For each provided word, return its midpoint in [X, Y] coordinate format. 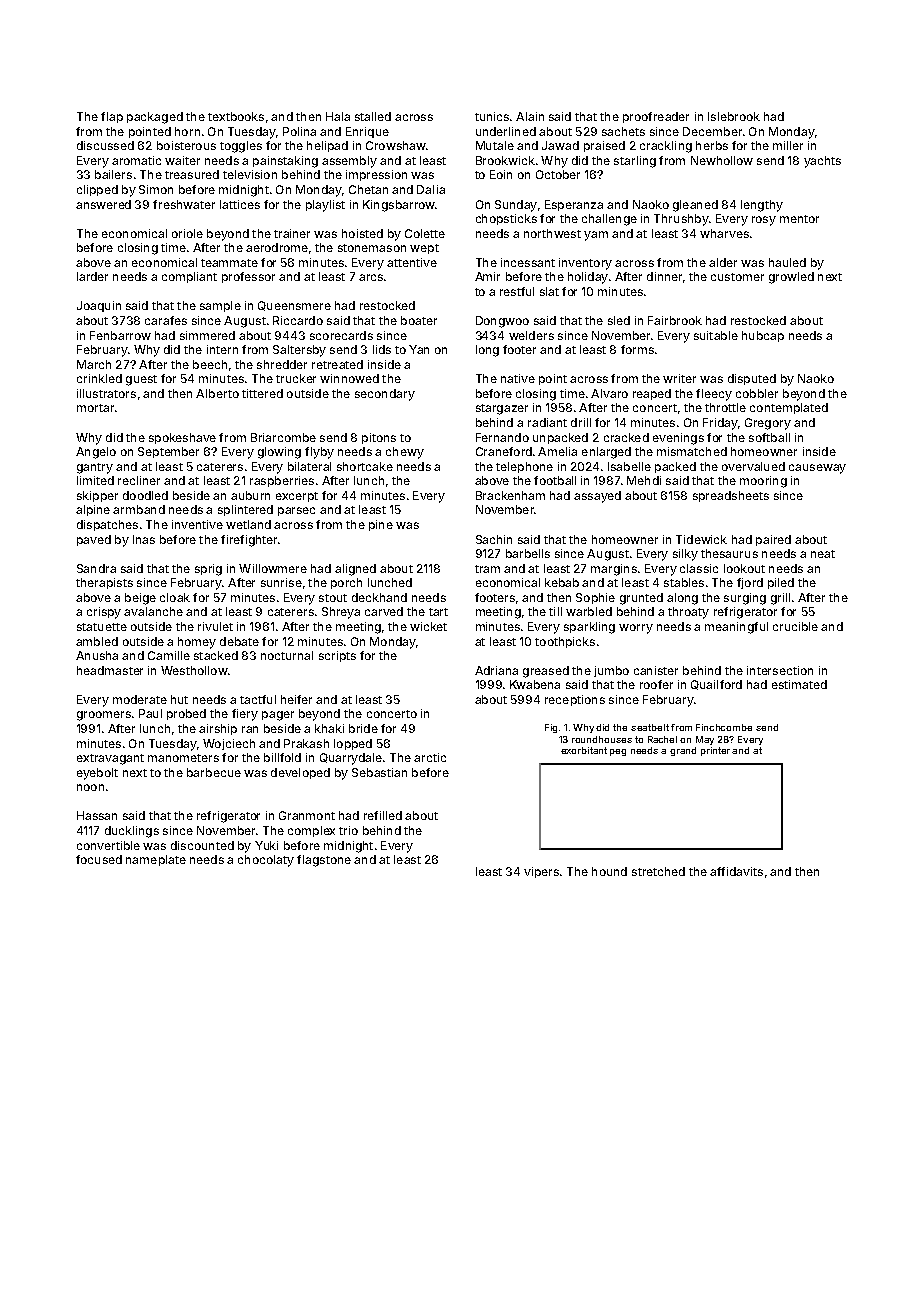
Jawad [560, 145]
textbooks [236, 116]
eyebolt [97, 774]
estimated [799, 684]
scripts [337, 656]
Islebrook [734, 116]
